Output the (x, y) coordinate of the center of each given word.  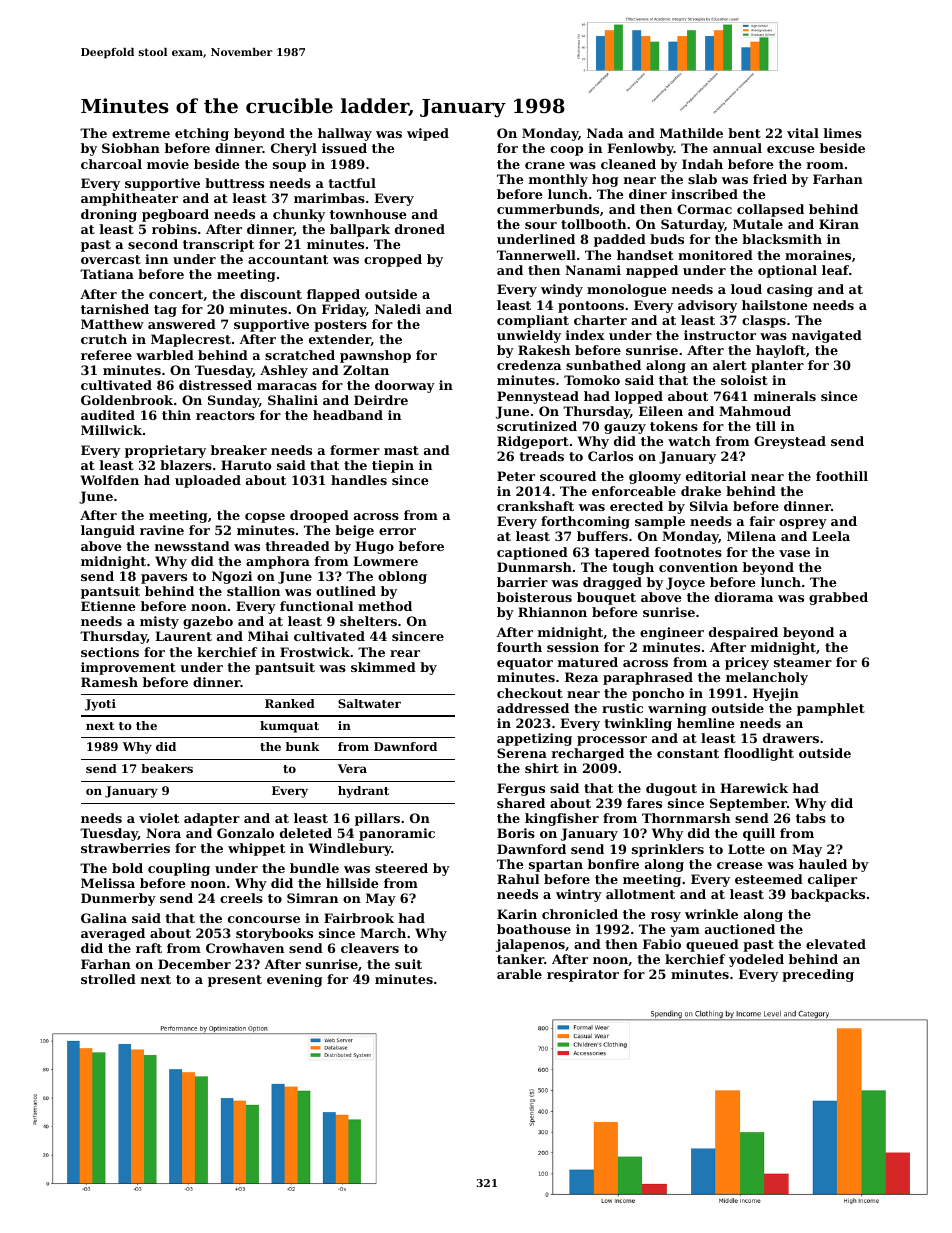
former (355, 450)
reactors (225, 415)
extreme (141, 133)
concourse (264, 919)
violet (159, 818)
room (825, 165)
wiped (428, 134)
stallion (253, 591)
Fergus (521, 789)
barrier (522, 582)
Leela (831, 536)
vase (794, 553)
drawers (791, 738)
